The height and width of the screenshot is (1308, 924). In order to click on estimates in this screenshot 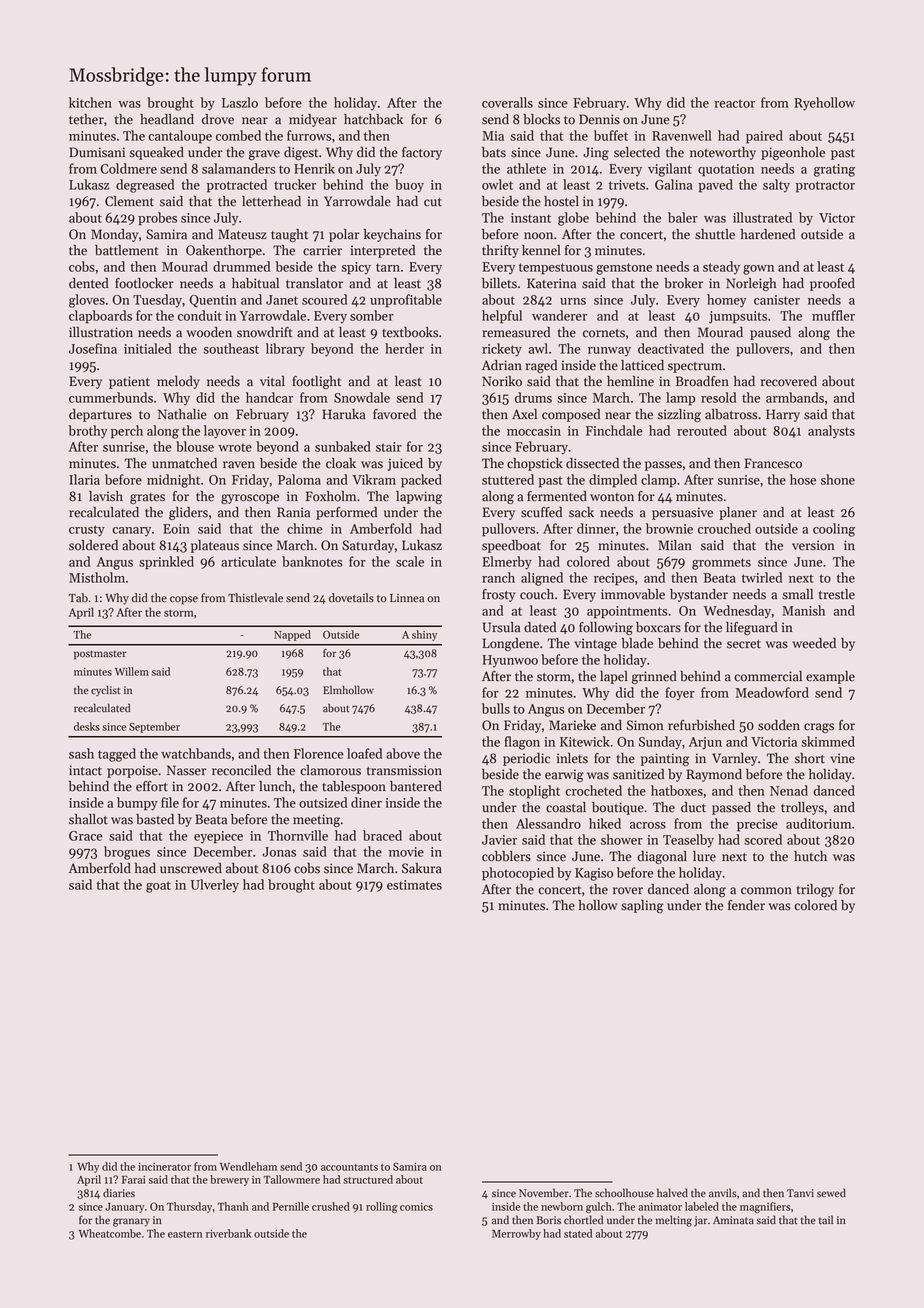, I will do `click(414, 885)`.
